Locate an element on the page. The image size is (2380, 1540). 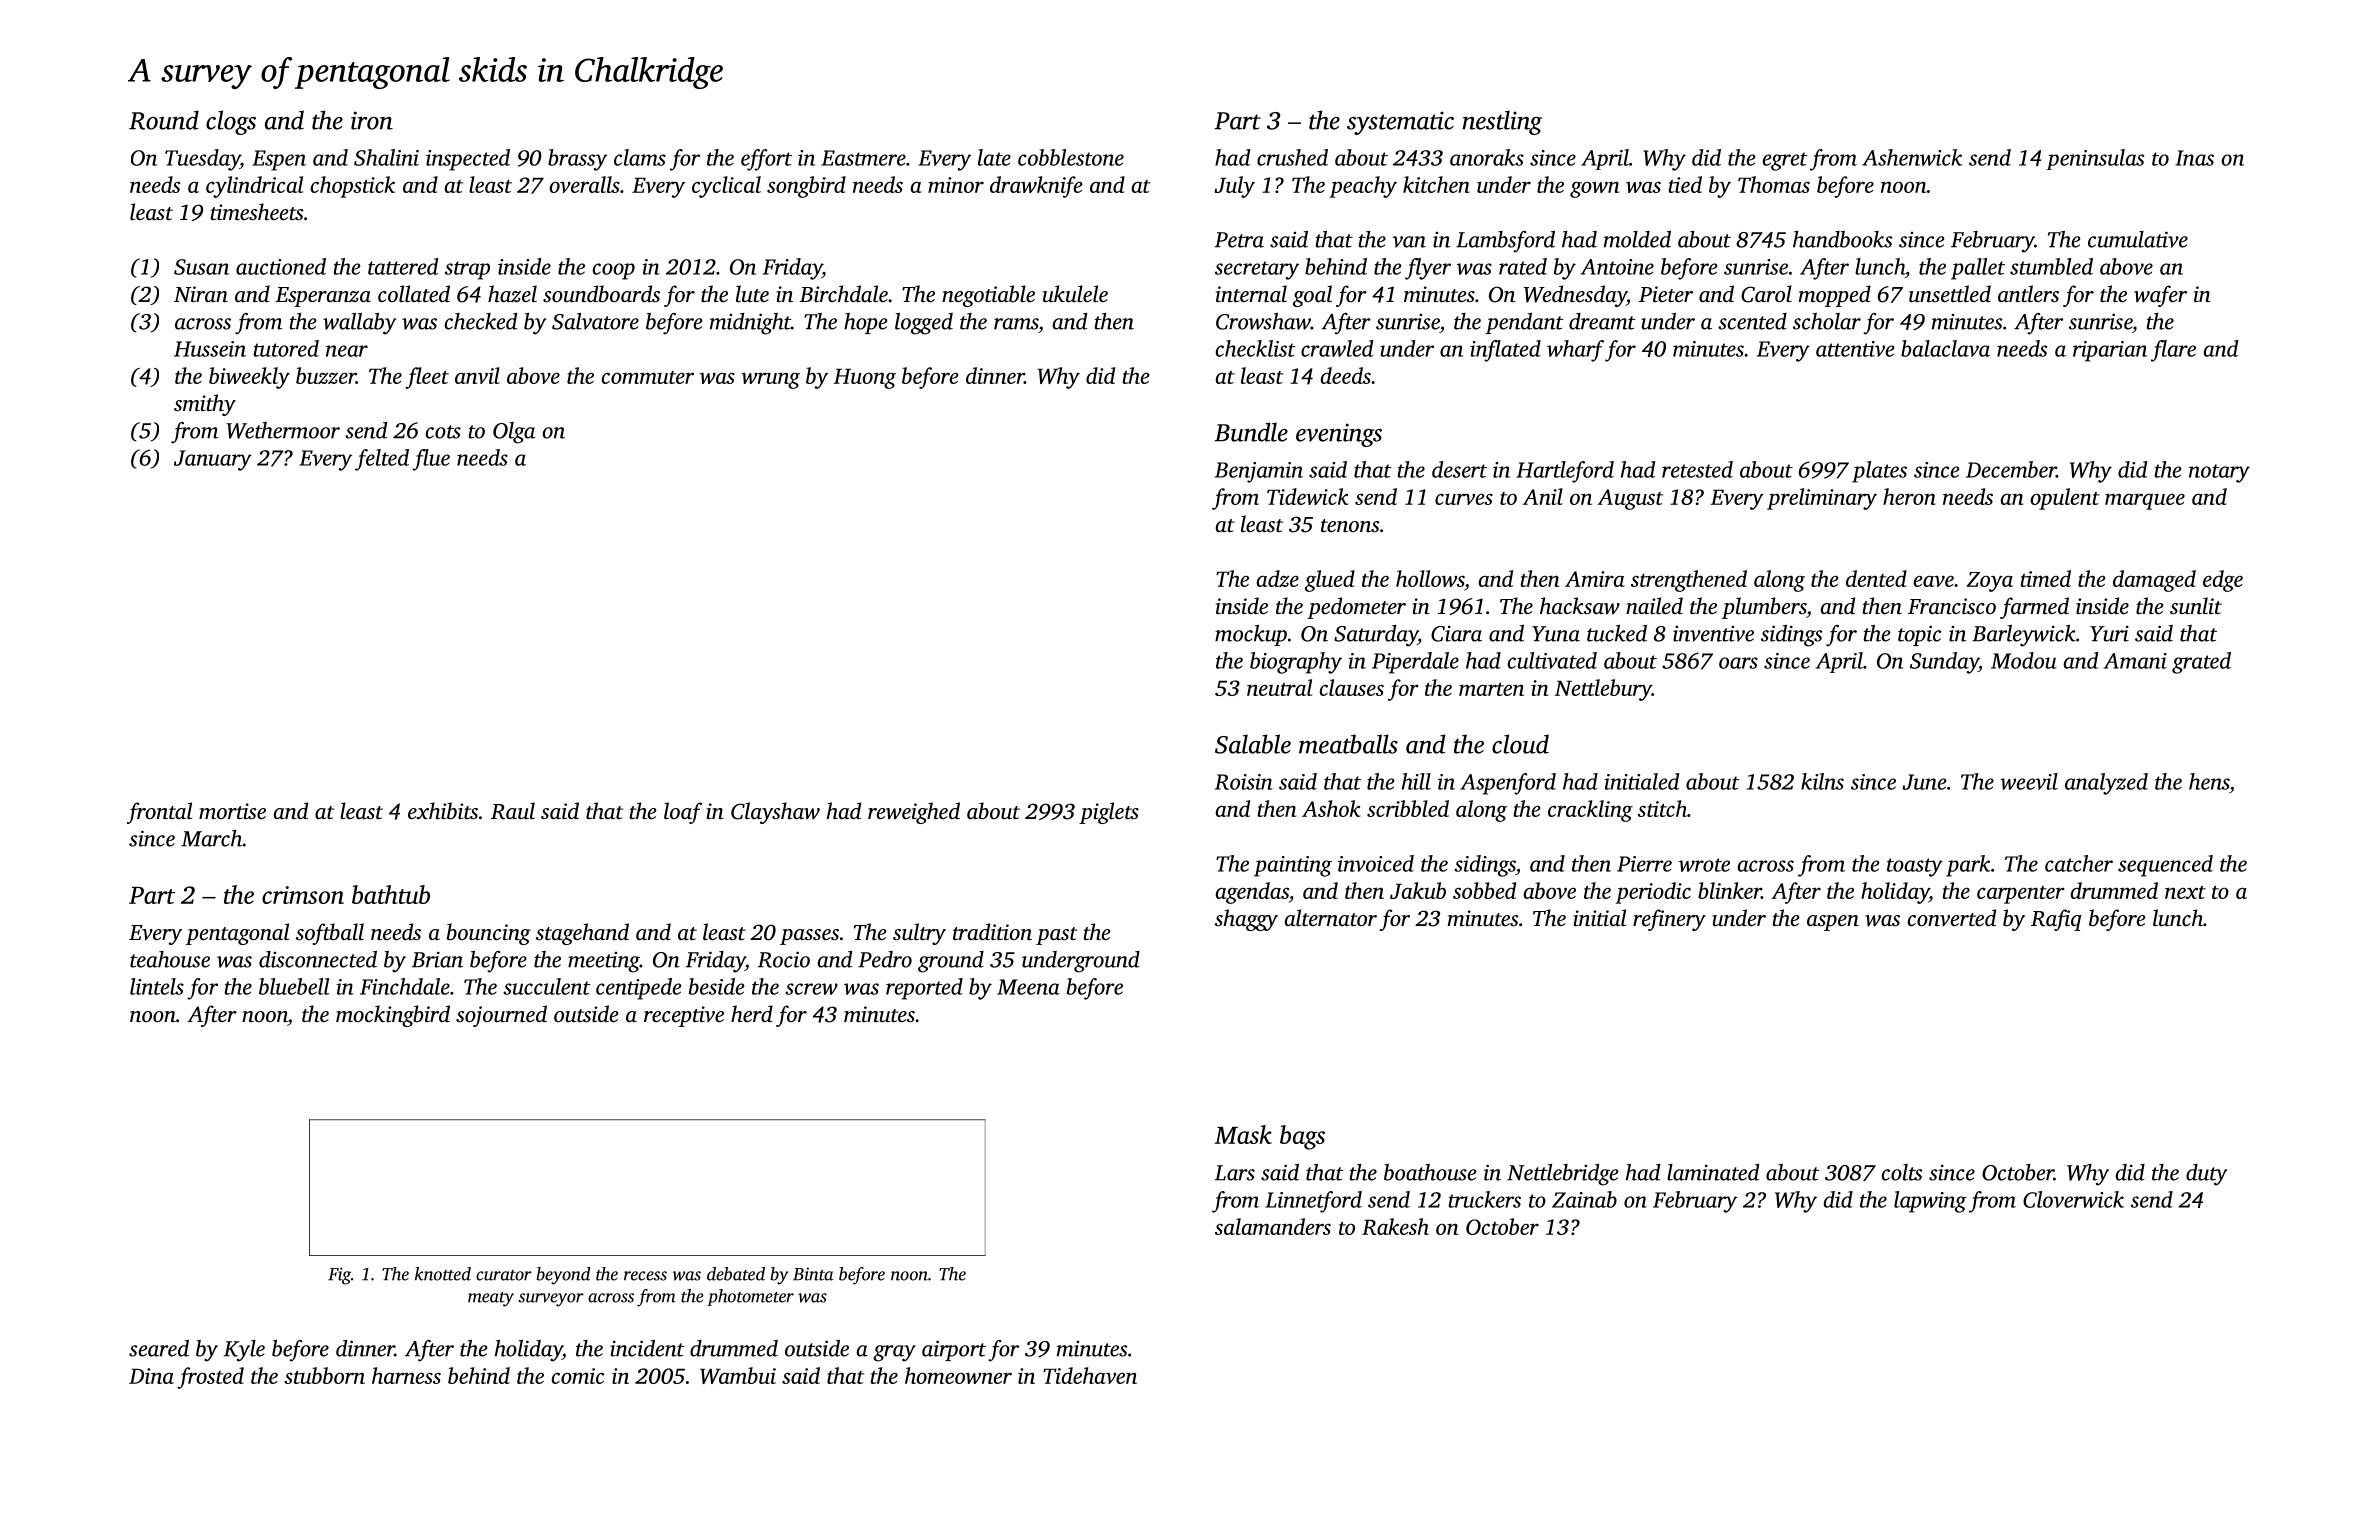
balaclava is located at coordinates (1945, 348).
